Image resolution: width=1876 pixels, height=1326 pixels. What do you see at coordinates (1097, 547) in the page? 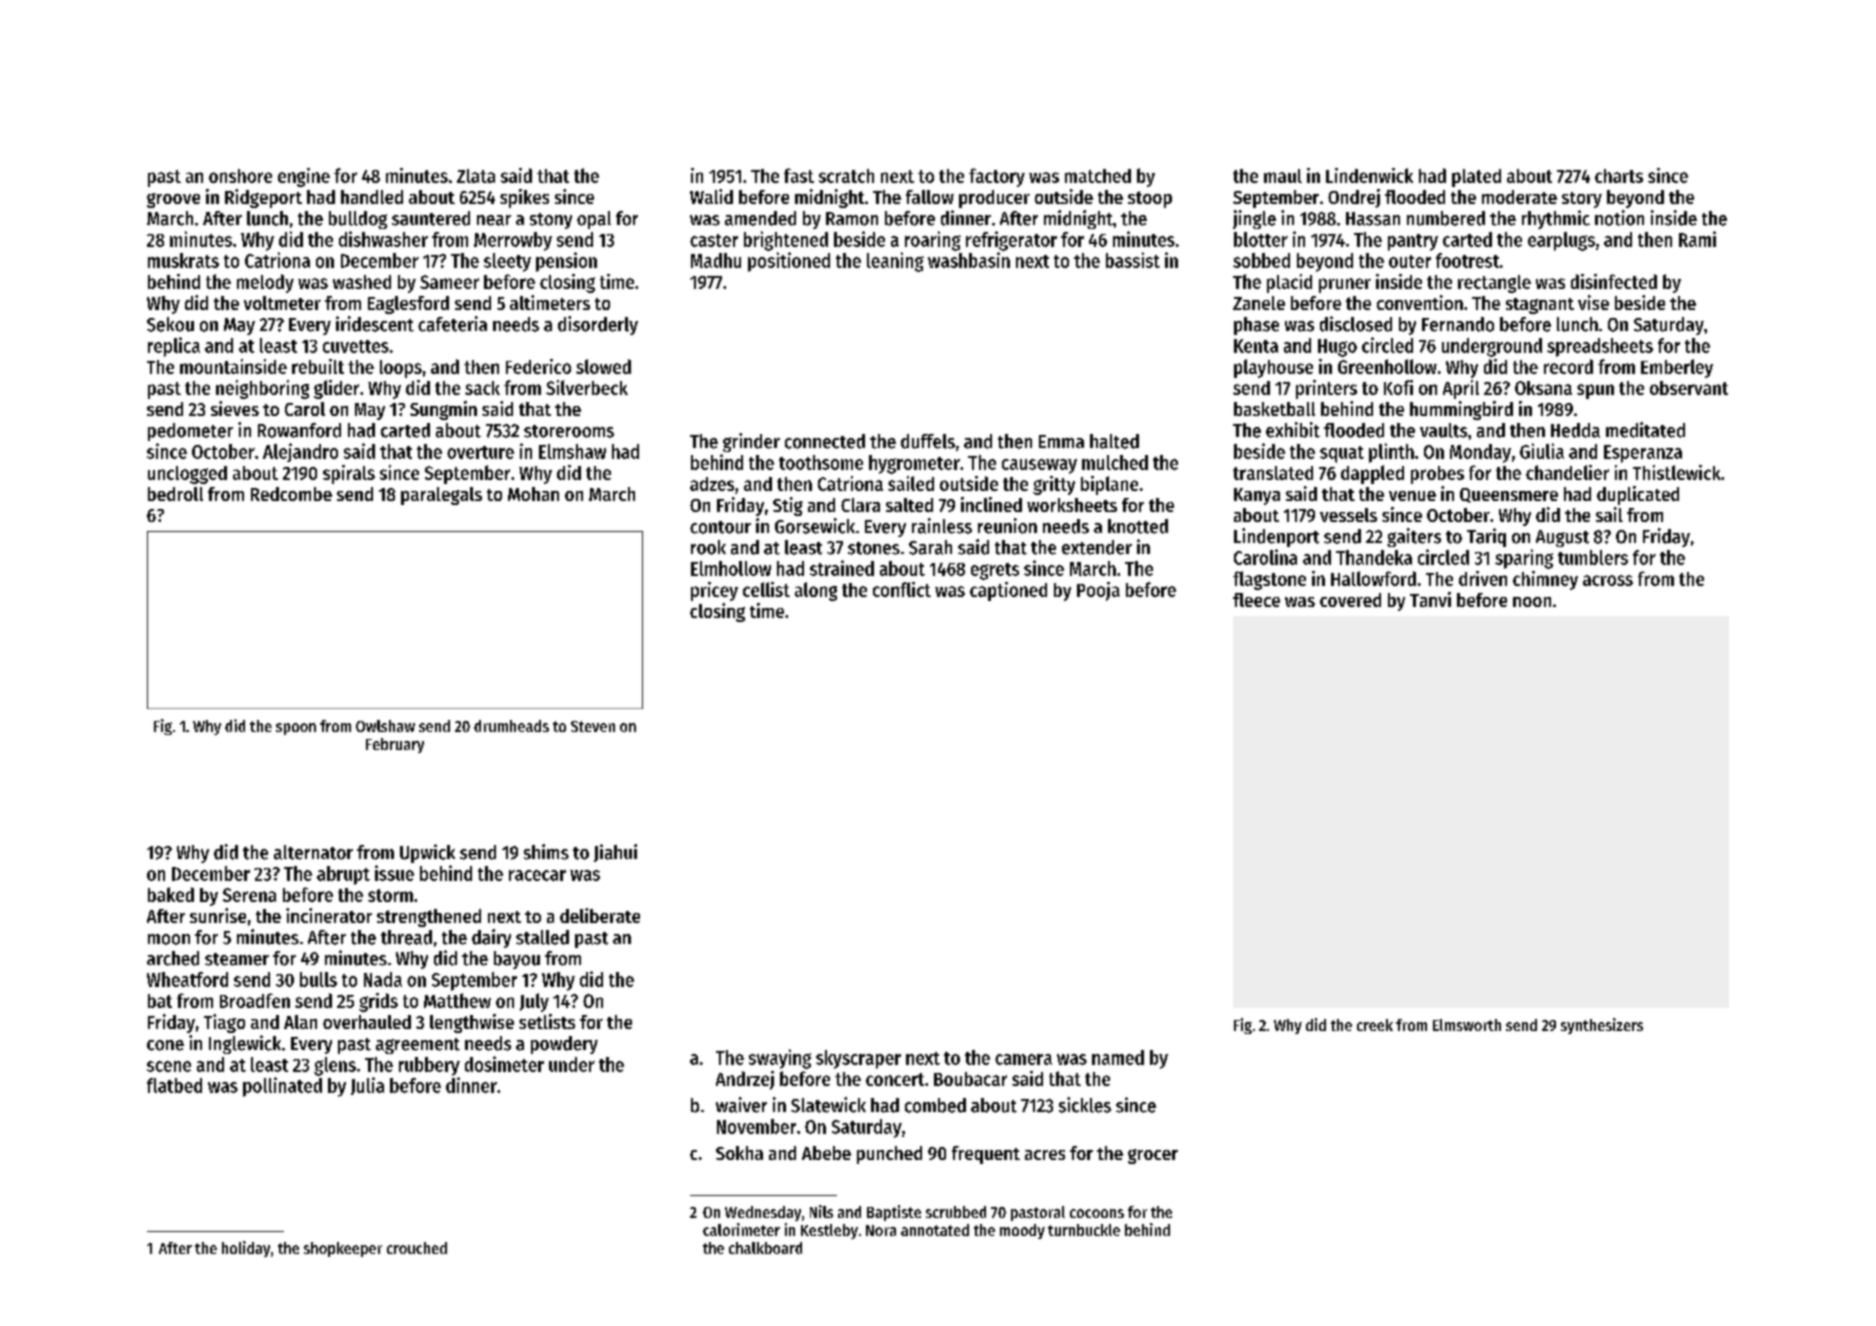
I see `extender` at bounding box center [1097, 547].
